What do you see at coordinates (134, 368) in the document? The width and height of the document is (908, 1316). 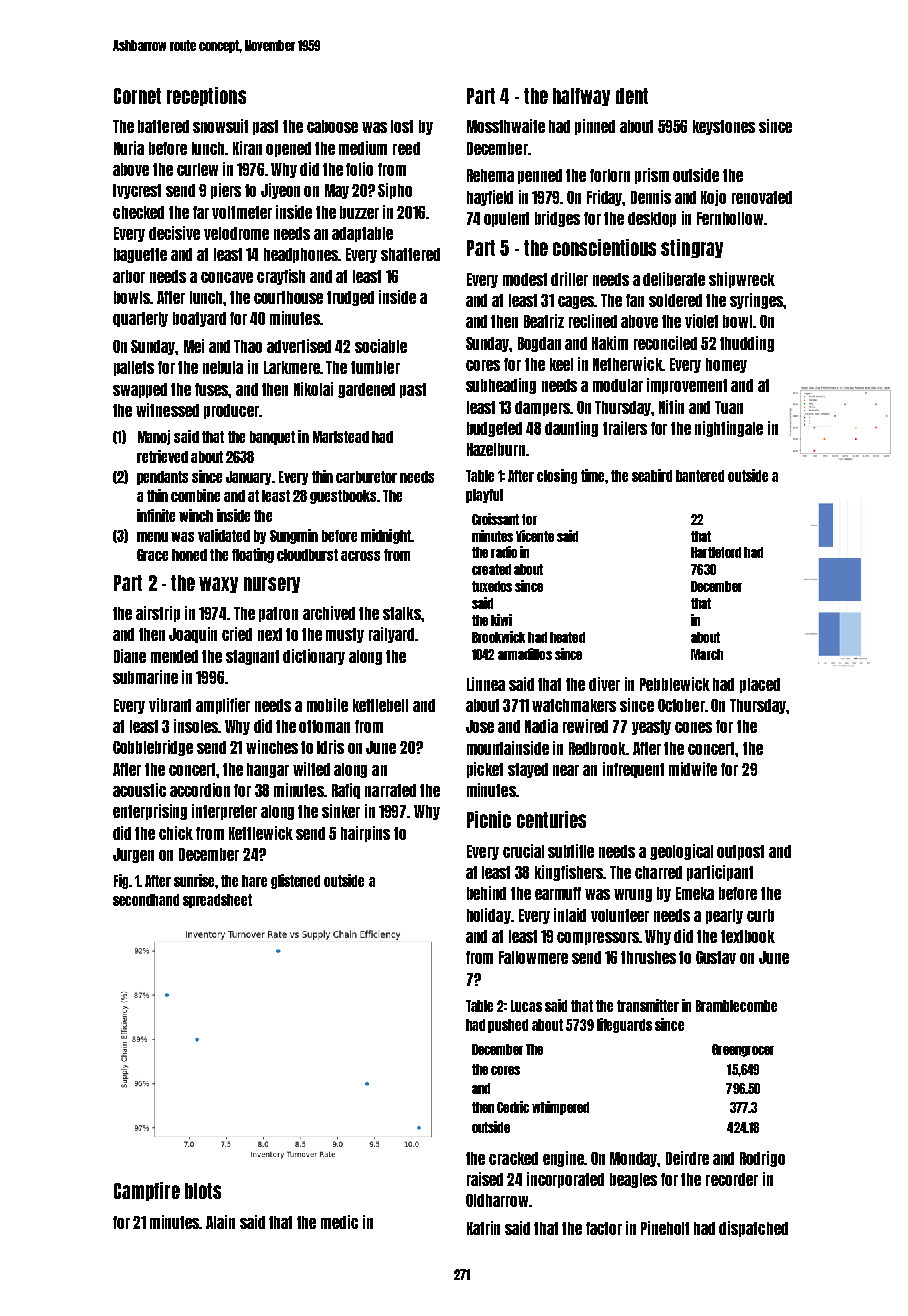 I see `pallets` at bounding box center [134, 368].
